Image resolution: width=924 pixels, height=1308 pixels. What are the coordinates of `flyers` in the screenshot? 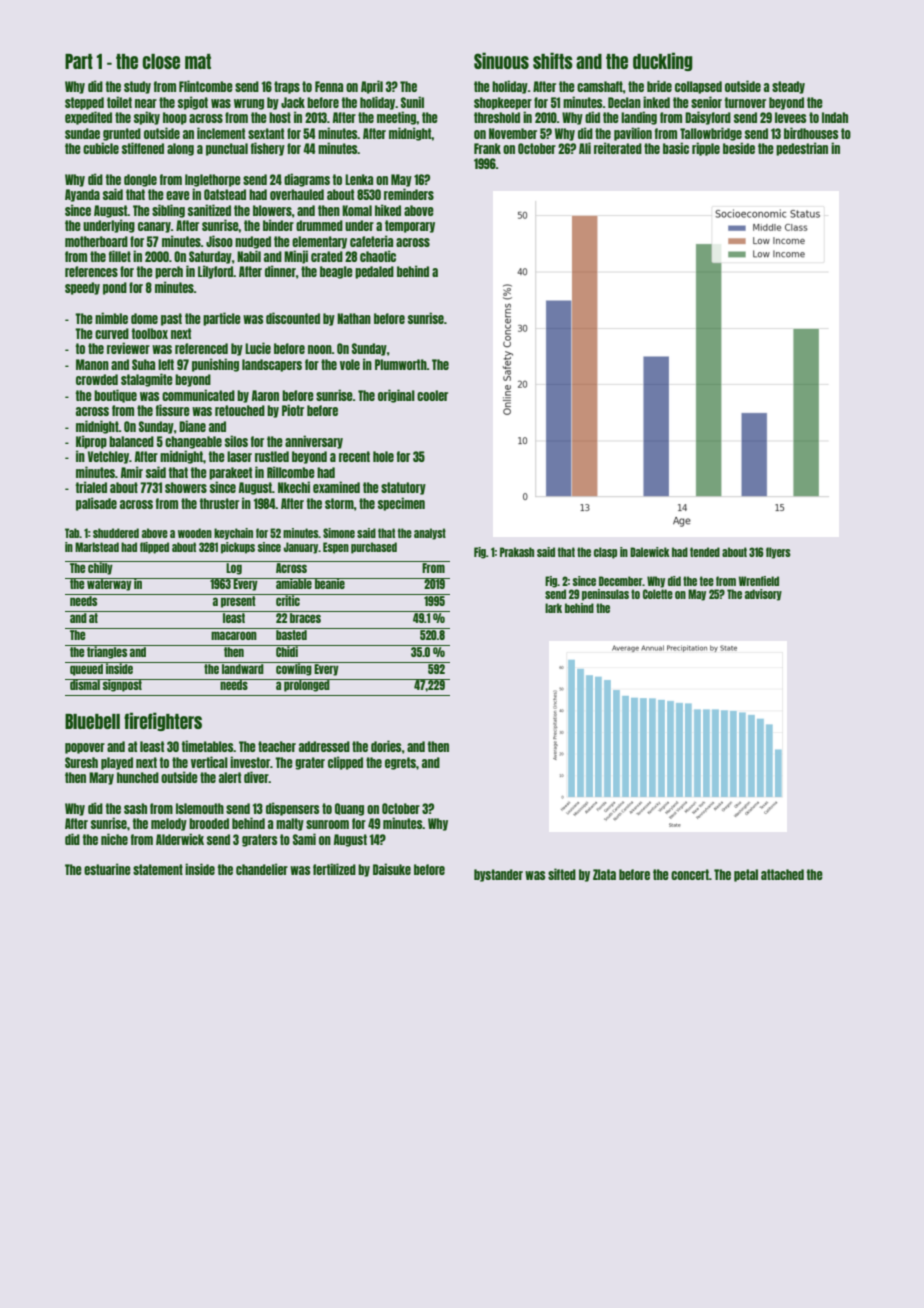 It's located at (778, 553).
